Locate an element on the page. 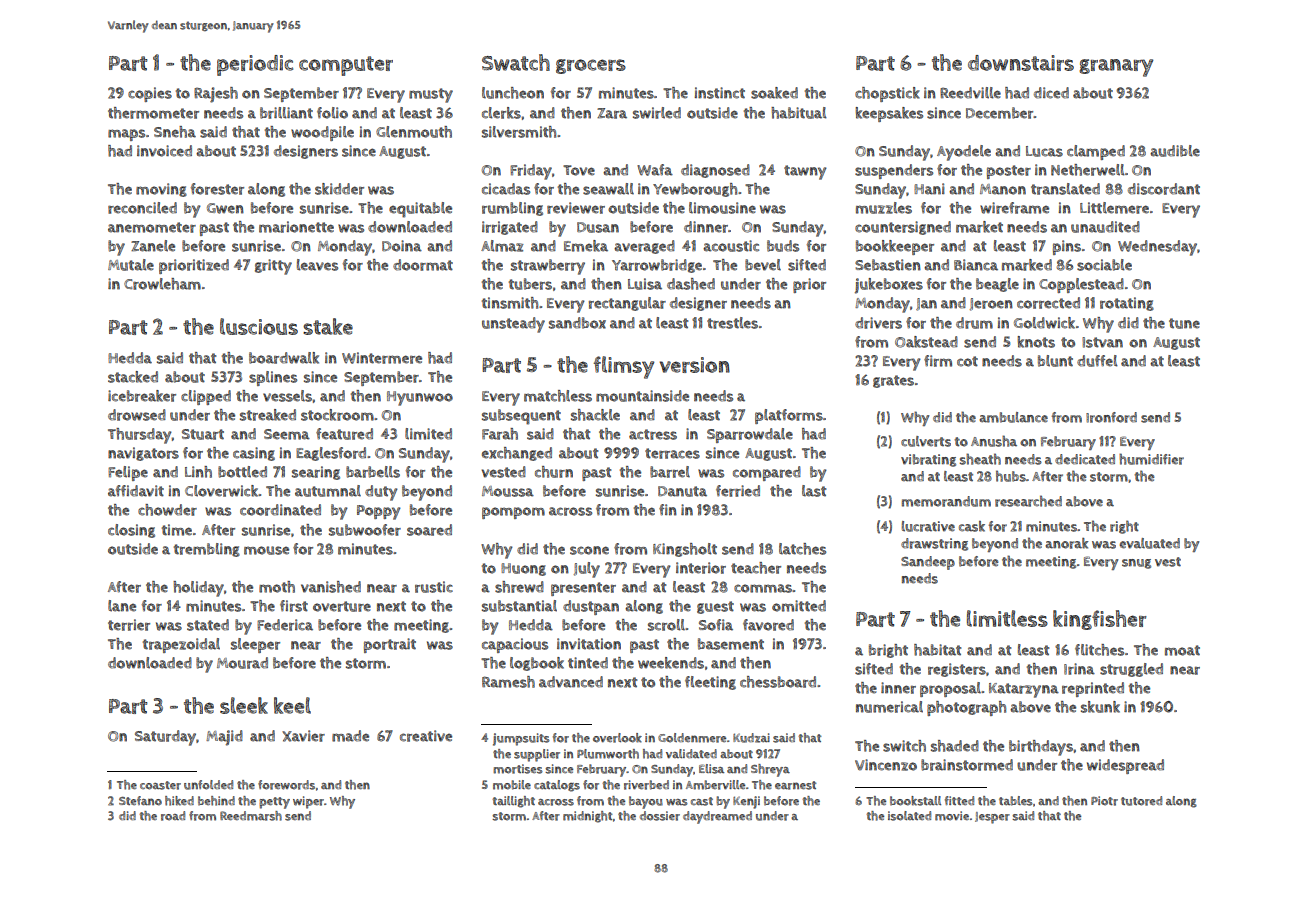 The image size is (1308, 924). logbook is located at coordinates (537, 664).
